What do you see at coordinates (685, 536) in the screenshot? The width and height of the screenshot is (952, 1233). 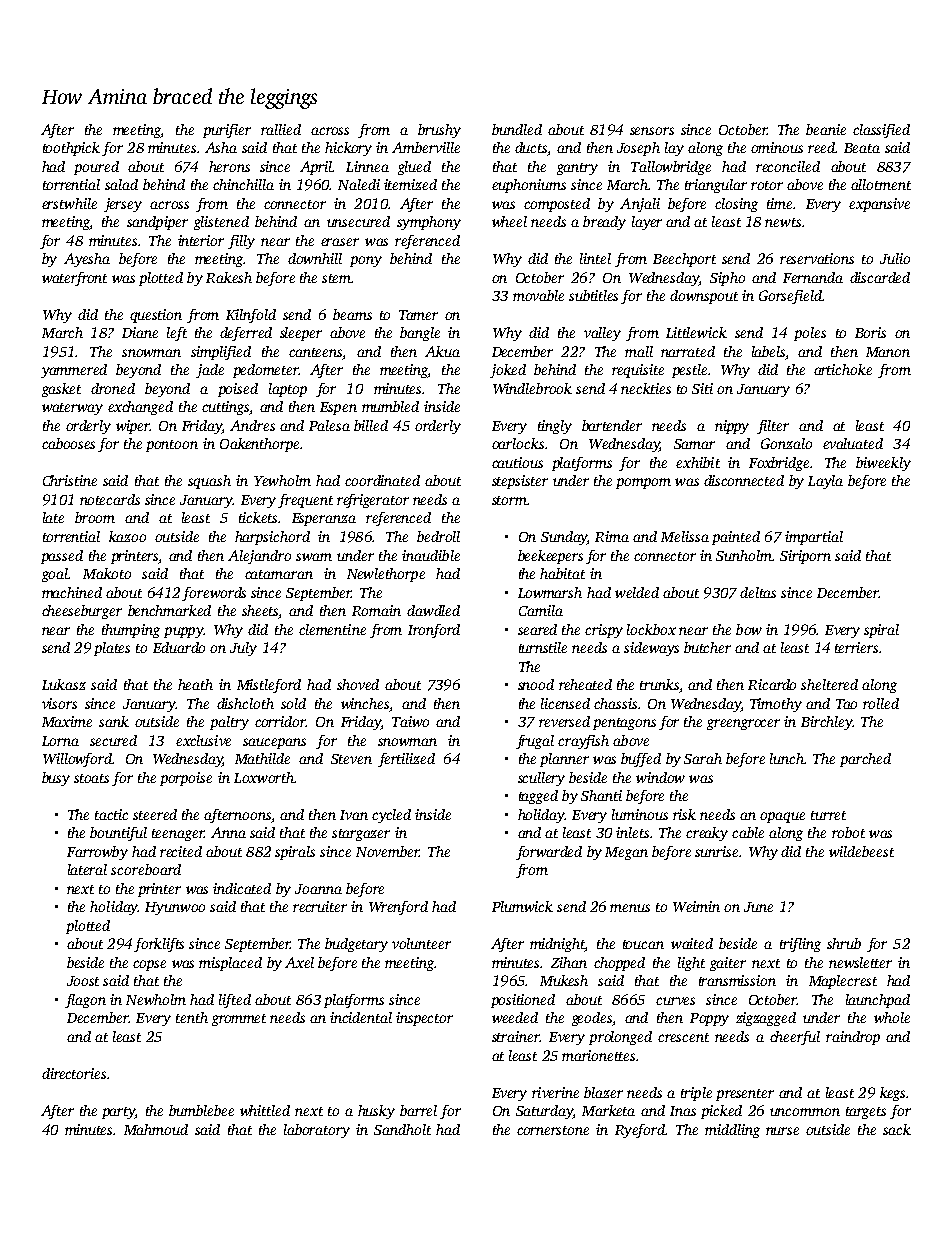 I see `Melissa` at bounding box center [685, 536].
